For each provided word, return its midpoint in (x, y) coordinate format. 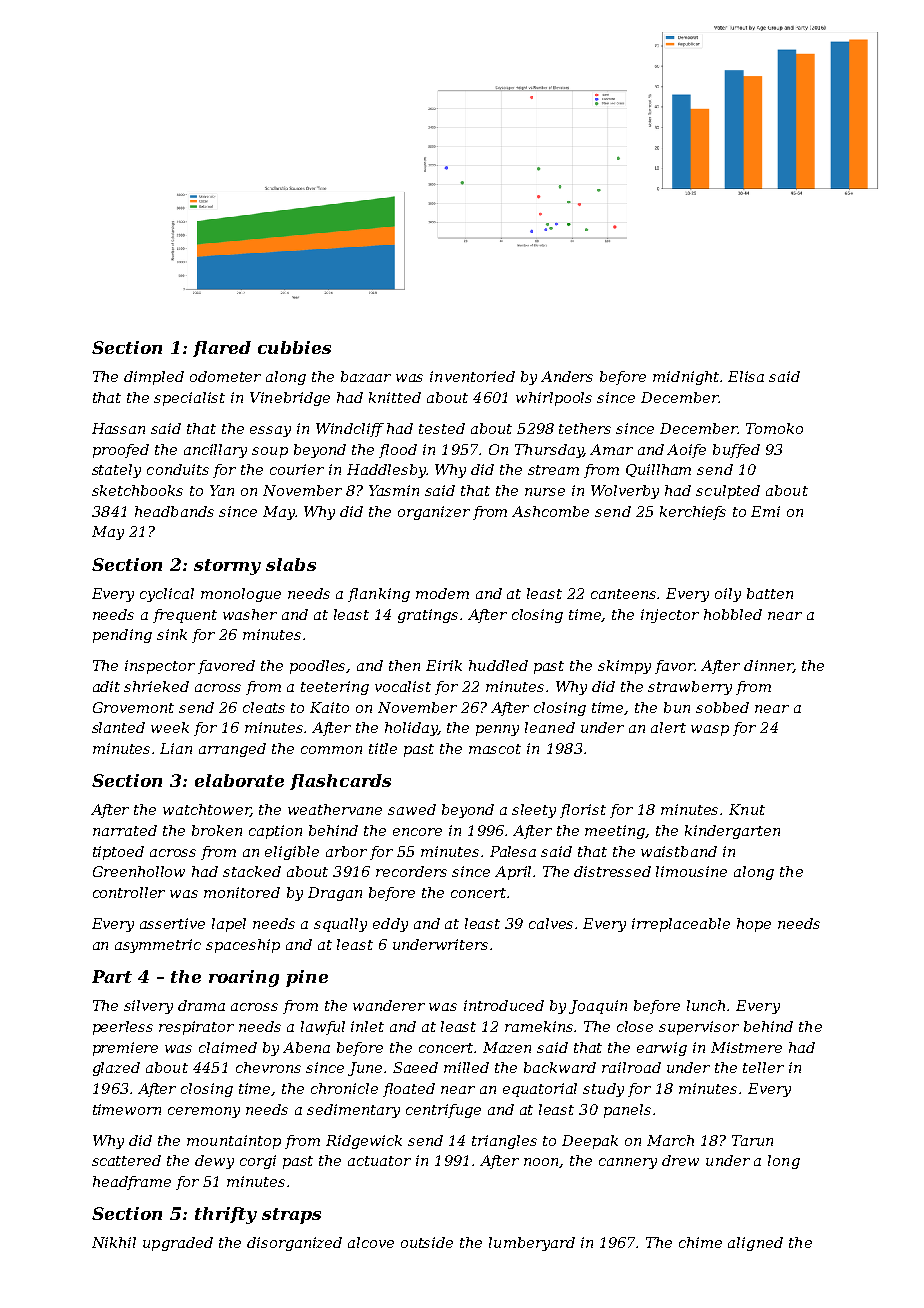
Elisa (746, 376)
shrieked (156, 686)
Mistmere (746, 1047)
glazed (116, 1069)
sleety (534, 811)
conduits (178, 469)
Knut (747, 809)
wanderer (389, 1005)
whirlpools (554, 399)
